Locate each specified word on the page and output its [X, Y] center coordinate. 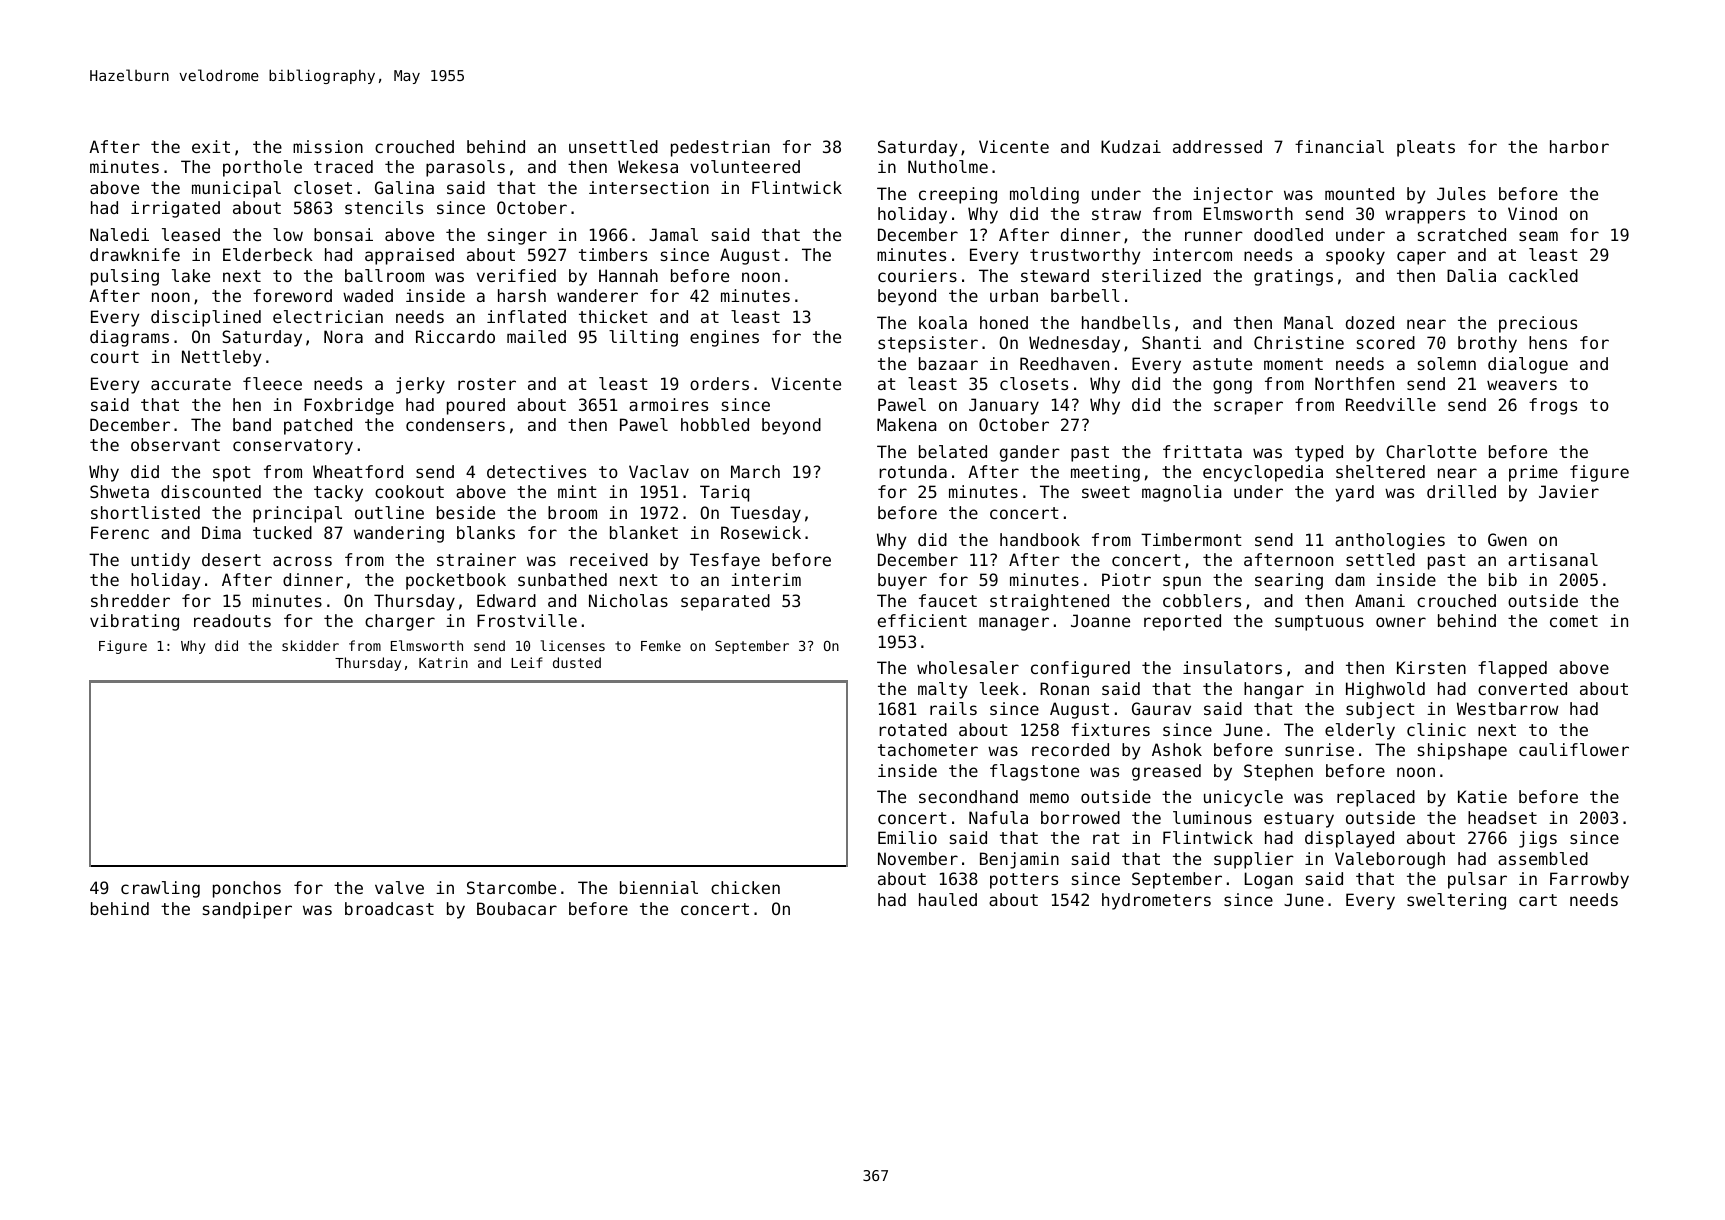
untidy [160, 561]
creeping [958, 195]
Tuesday [765, 514]
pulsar [1477, 880]
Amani [1380, 600]
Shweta [119, 491]
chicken [745, 887]
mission [328, 146]
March [755, 471]
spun [1182, 583]
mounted [1359, 193]
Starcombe [511, 887]
